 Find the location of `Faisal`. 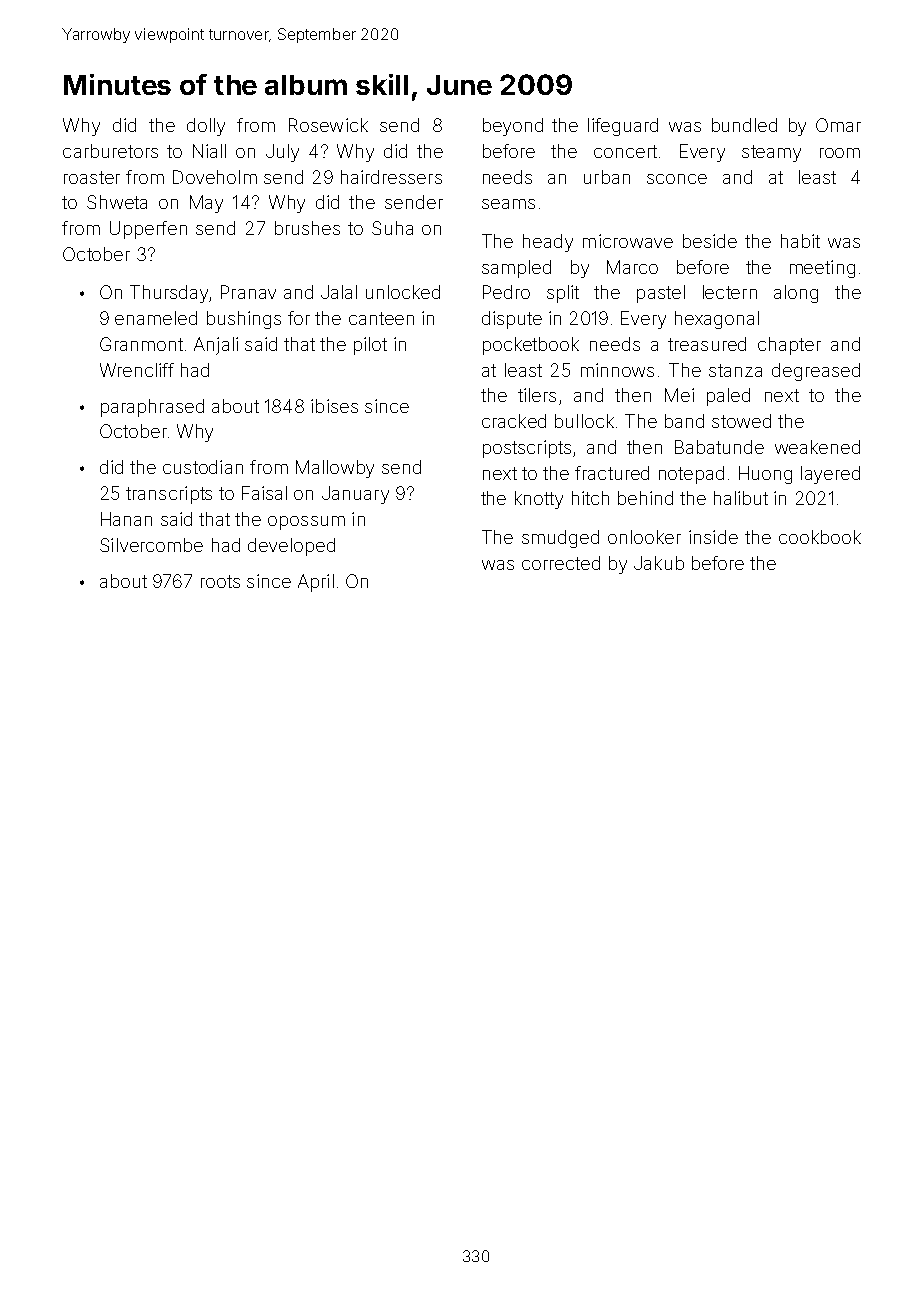

Faisal is located at coordinates (264, 493).
